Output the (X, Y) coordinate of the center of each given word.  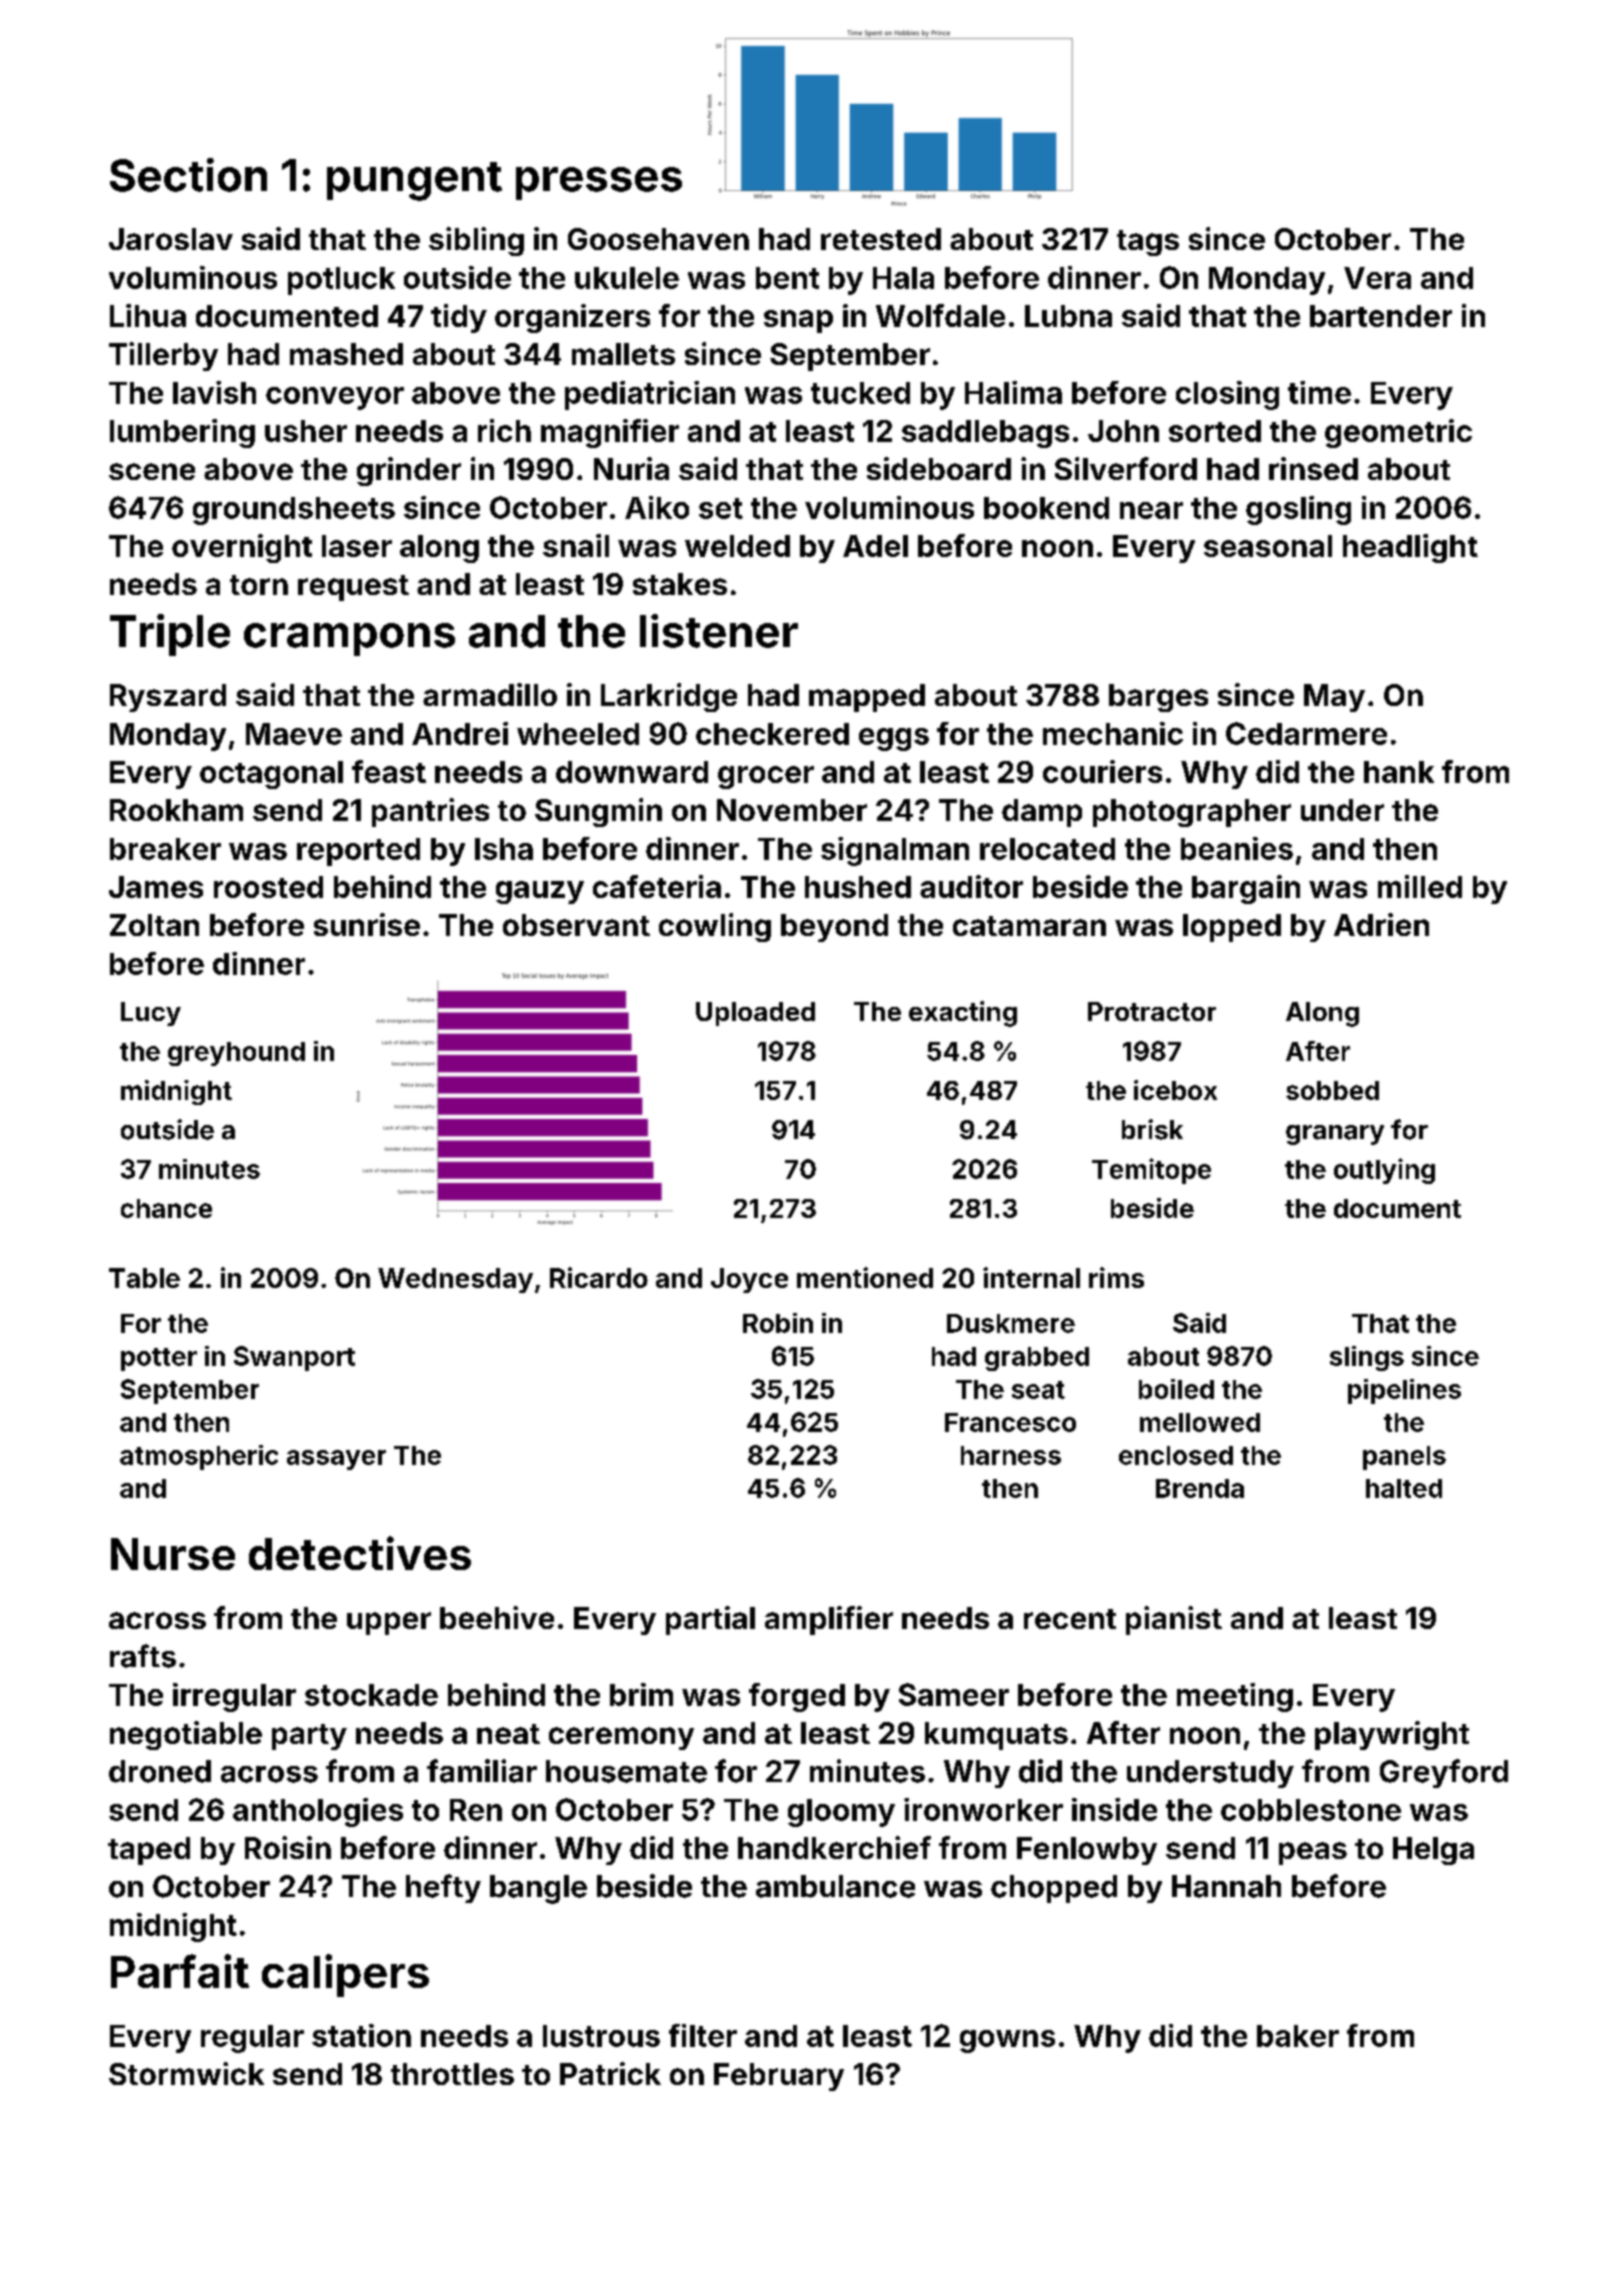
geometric (1398, 433)
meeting (1235, 1697)
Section (188, 175)
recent (1070, 1619)
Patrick (610, 2073)
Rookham (176, 810)
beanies (1237, 848)
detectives (360, 1553)
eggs (894, 739)
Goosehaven (658, 239)
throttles (452, 2074)
